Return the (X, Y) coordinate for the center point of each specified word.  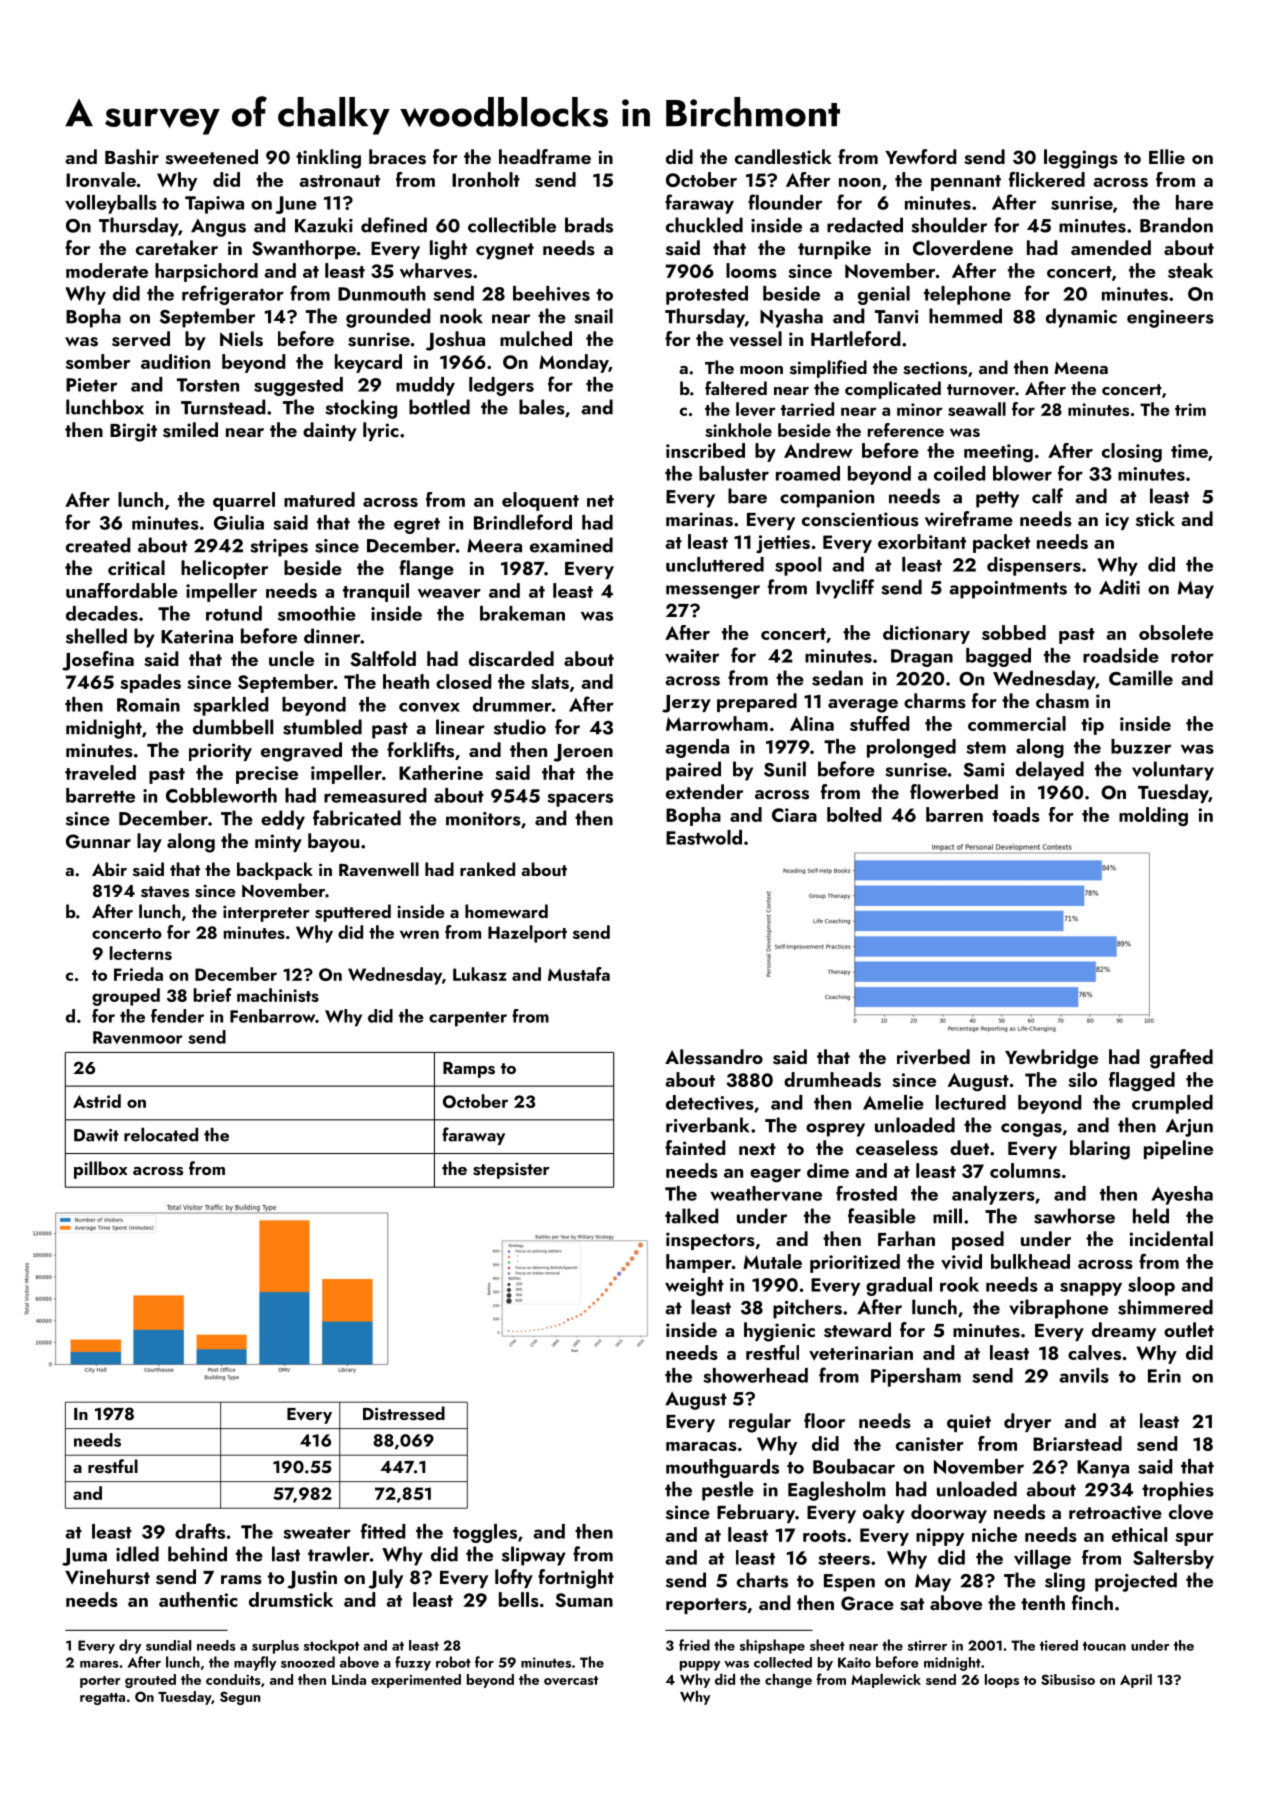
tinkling (328, 159)
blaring (1100, 1150)
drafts (200, 1531)
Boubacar (854, 1466)
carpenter (468, 1019)
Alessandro (714, 1057)
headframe (545, 156)
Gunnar (98, 841)
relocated (161, 1135)
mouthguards (722, 1468)
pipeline (1178, 1149)
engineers (1170, 319)
